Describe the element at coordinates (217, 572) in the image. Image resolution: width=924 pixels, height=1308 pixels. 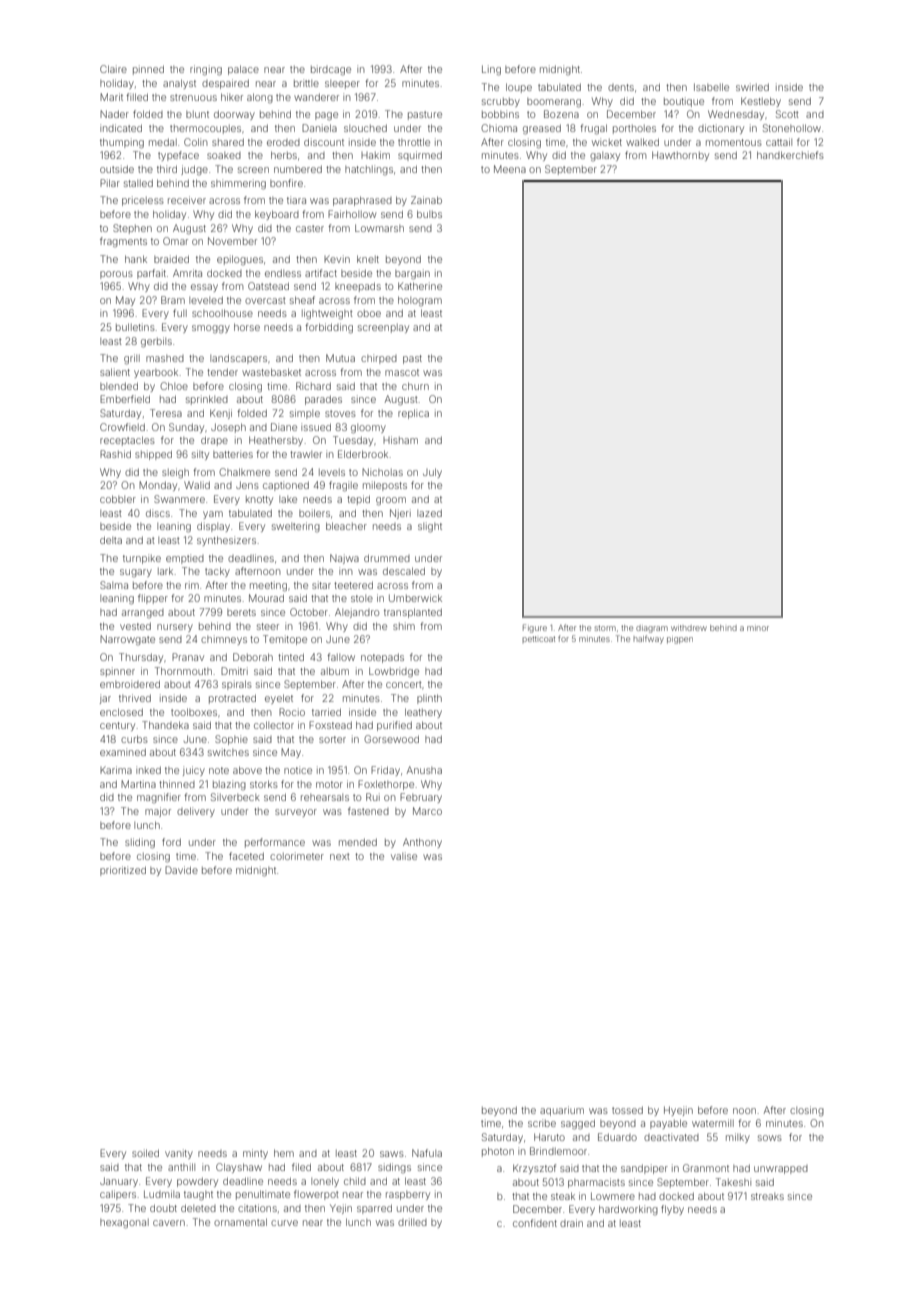
I see `tacky` at that location.
